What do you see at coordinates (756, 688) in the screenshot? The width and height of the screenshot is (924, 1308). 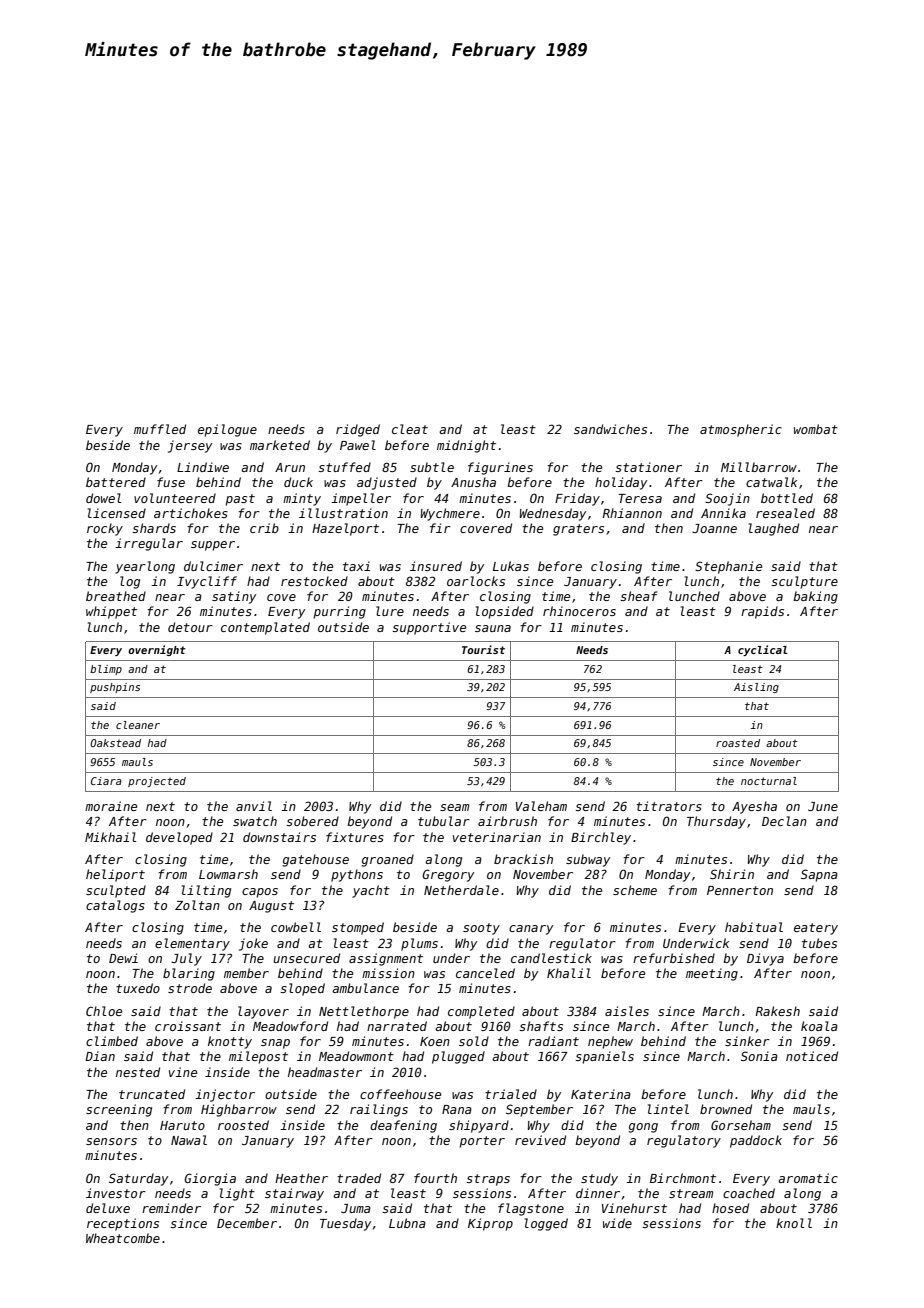 I see `Aisling` at bounding box center [756, 688].
